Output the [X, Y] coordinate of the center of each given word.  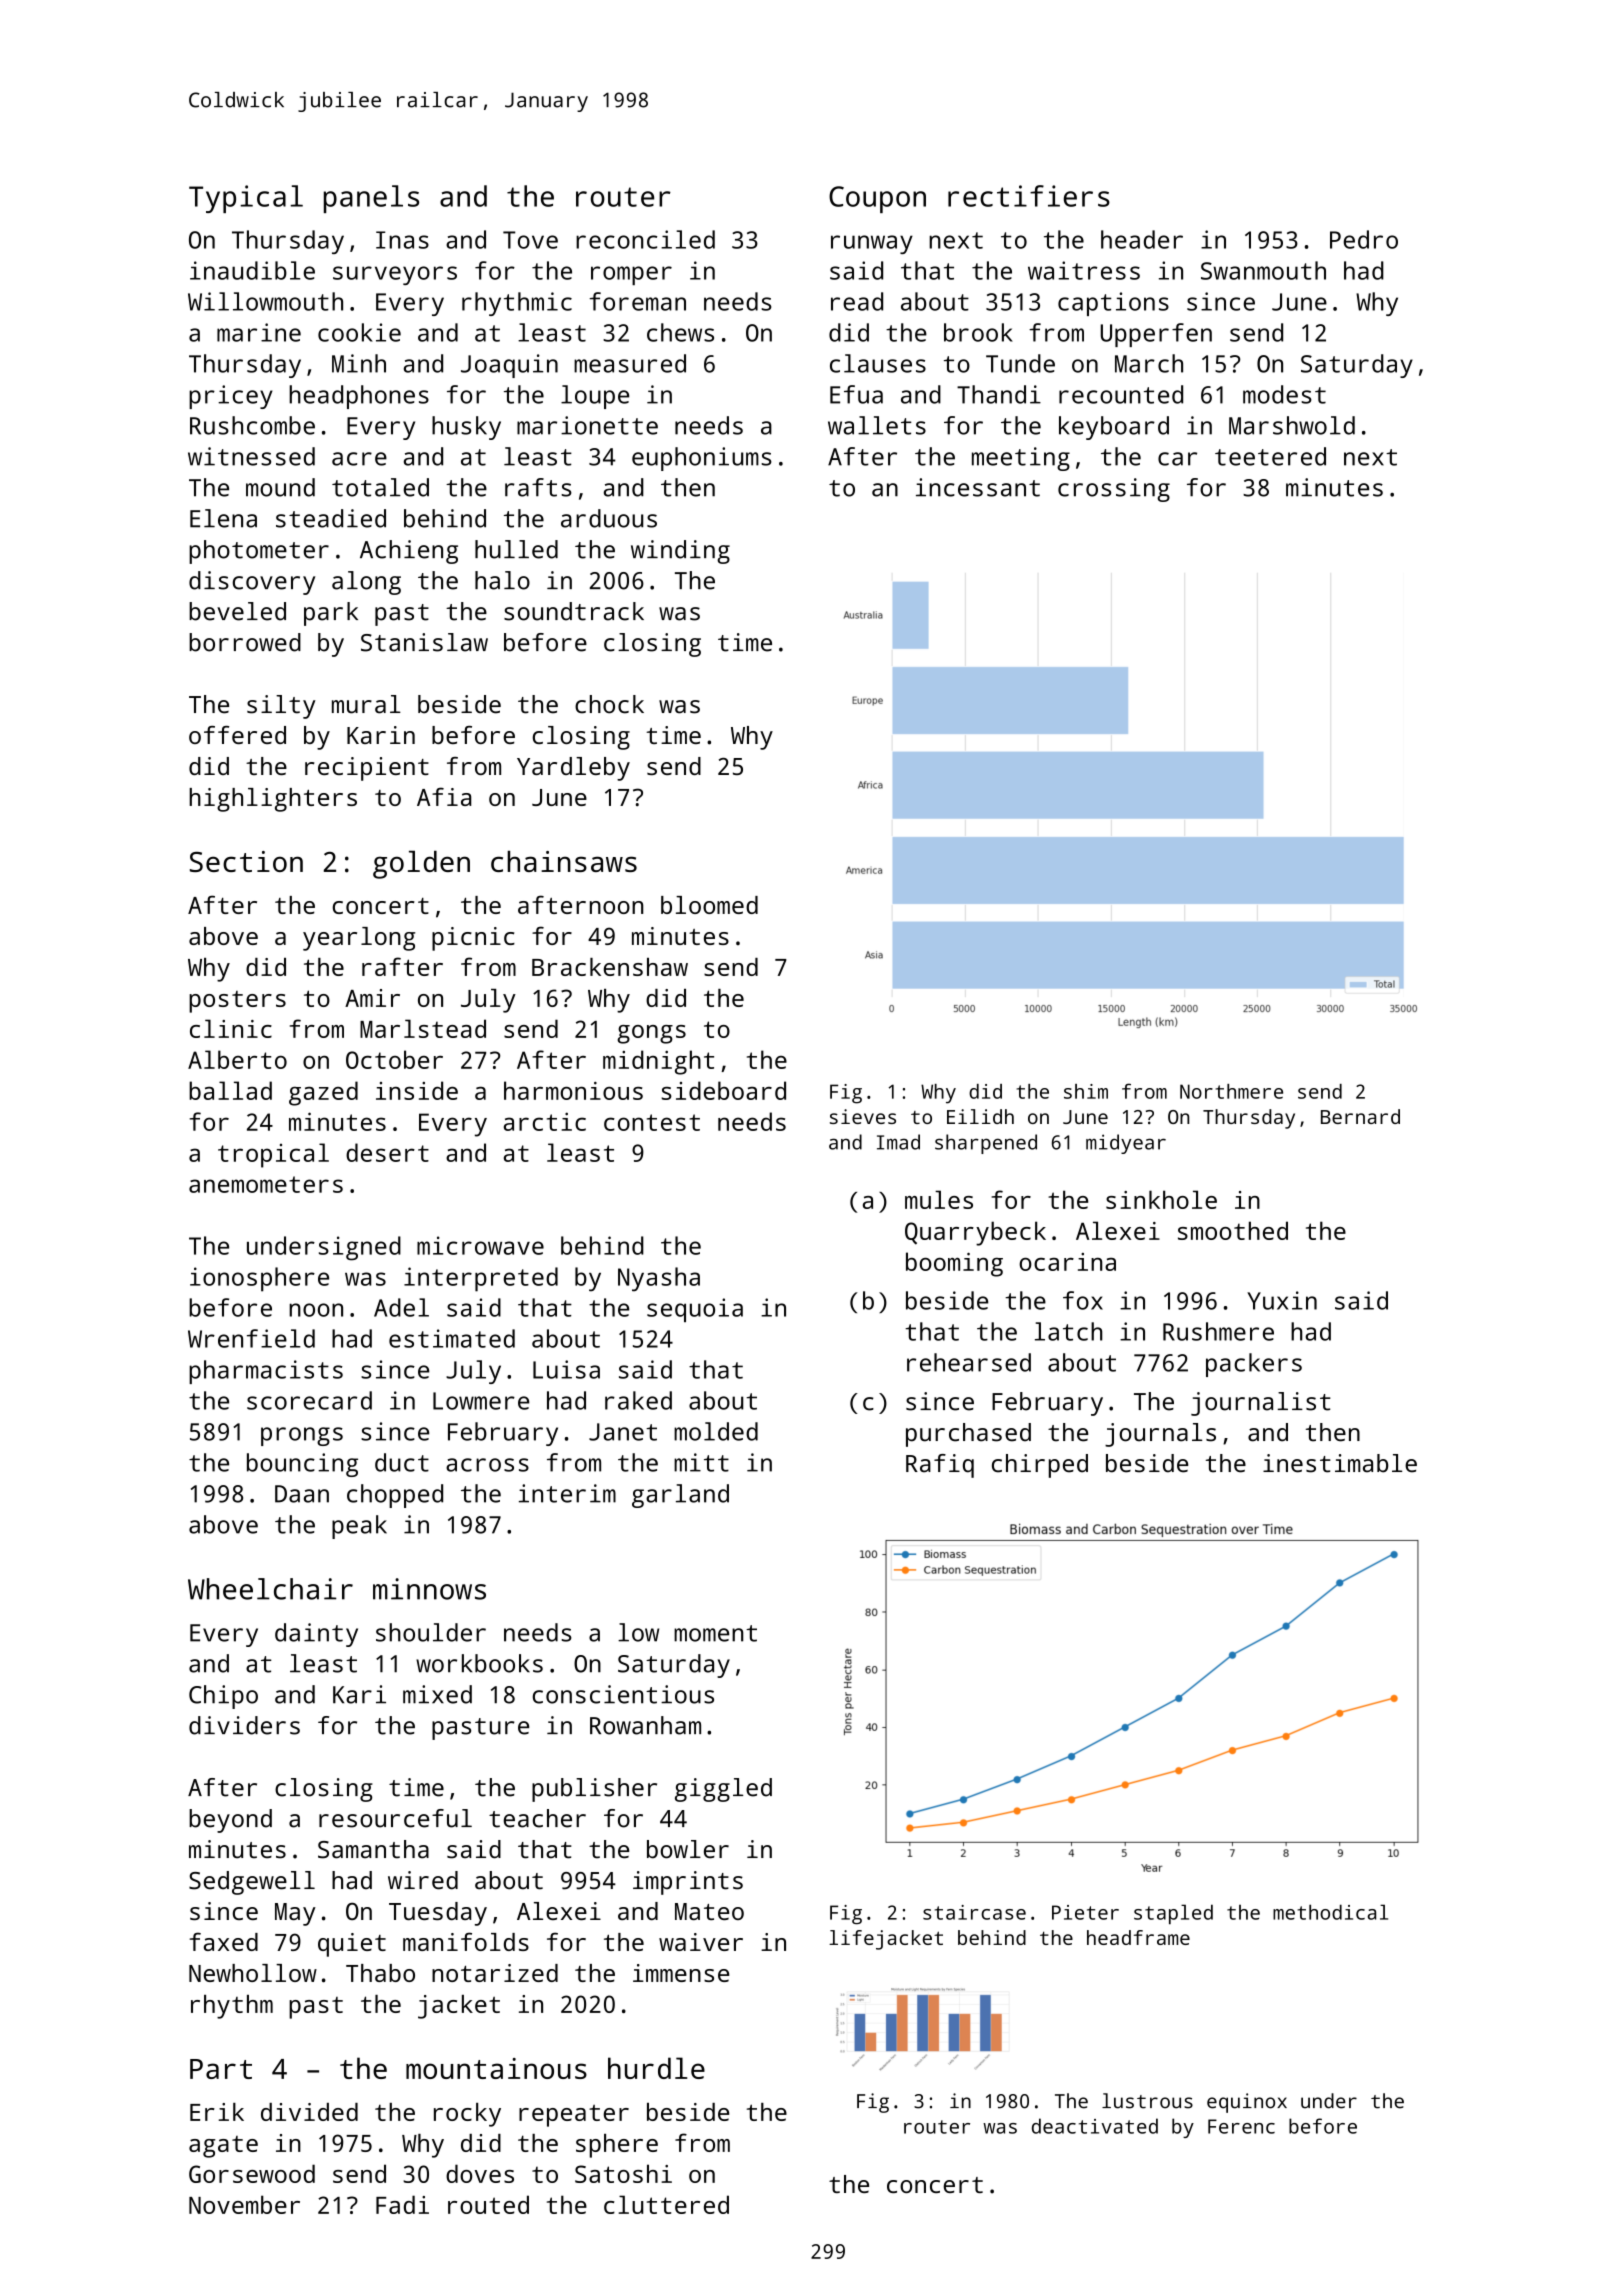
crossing [1114, 490]
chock [609, 704]
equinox [1247, 2103]
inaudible [252, 270]
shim [1086, 1091]
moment [715, 1633]
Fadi [402, 2204]
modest [1284, 394]
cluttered [666, 2204]
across [487, 1465]
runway [872, 244]
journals [1160, 1435]
